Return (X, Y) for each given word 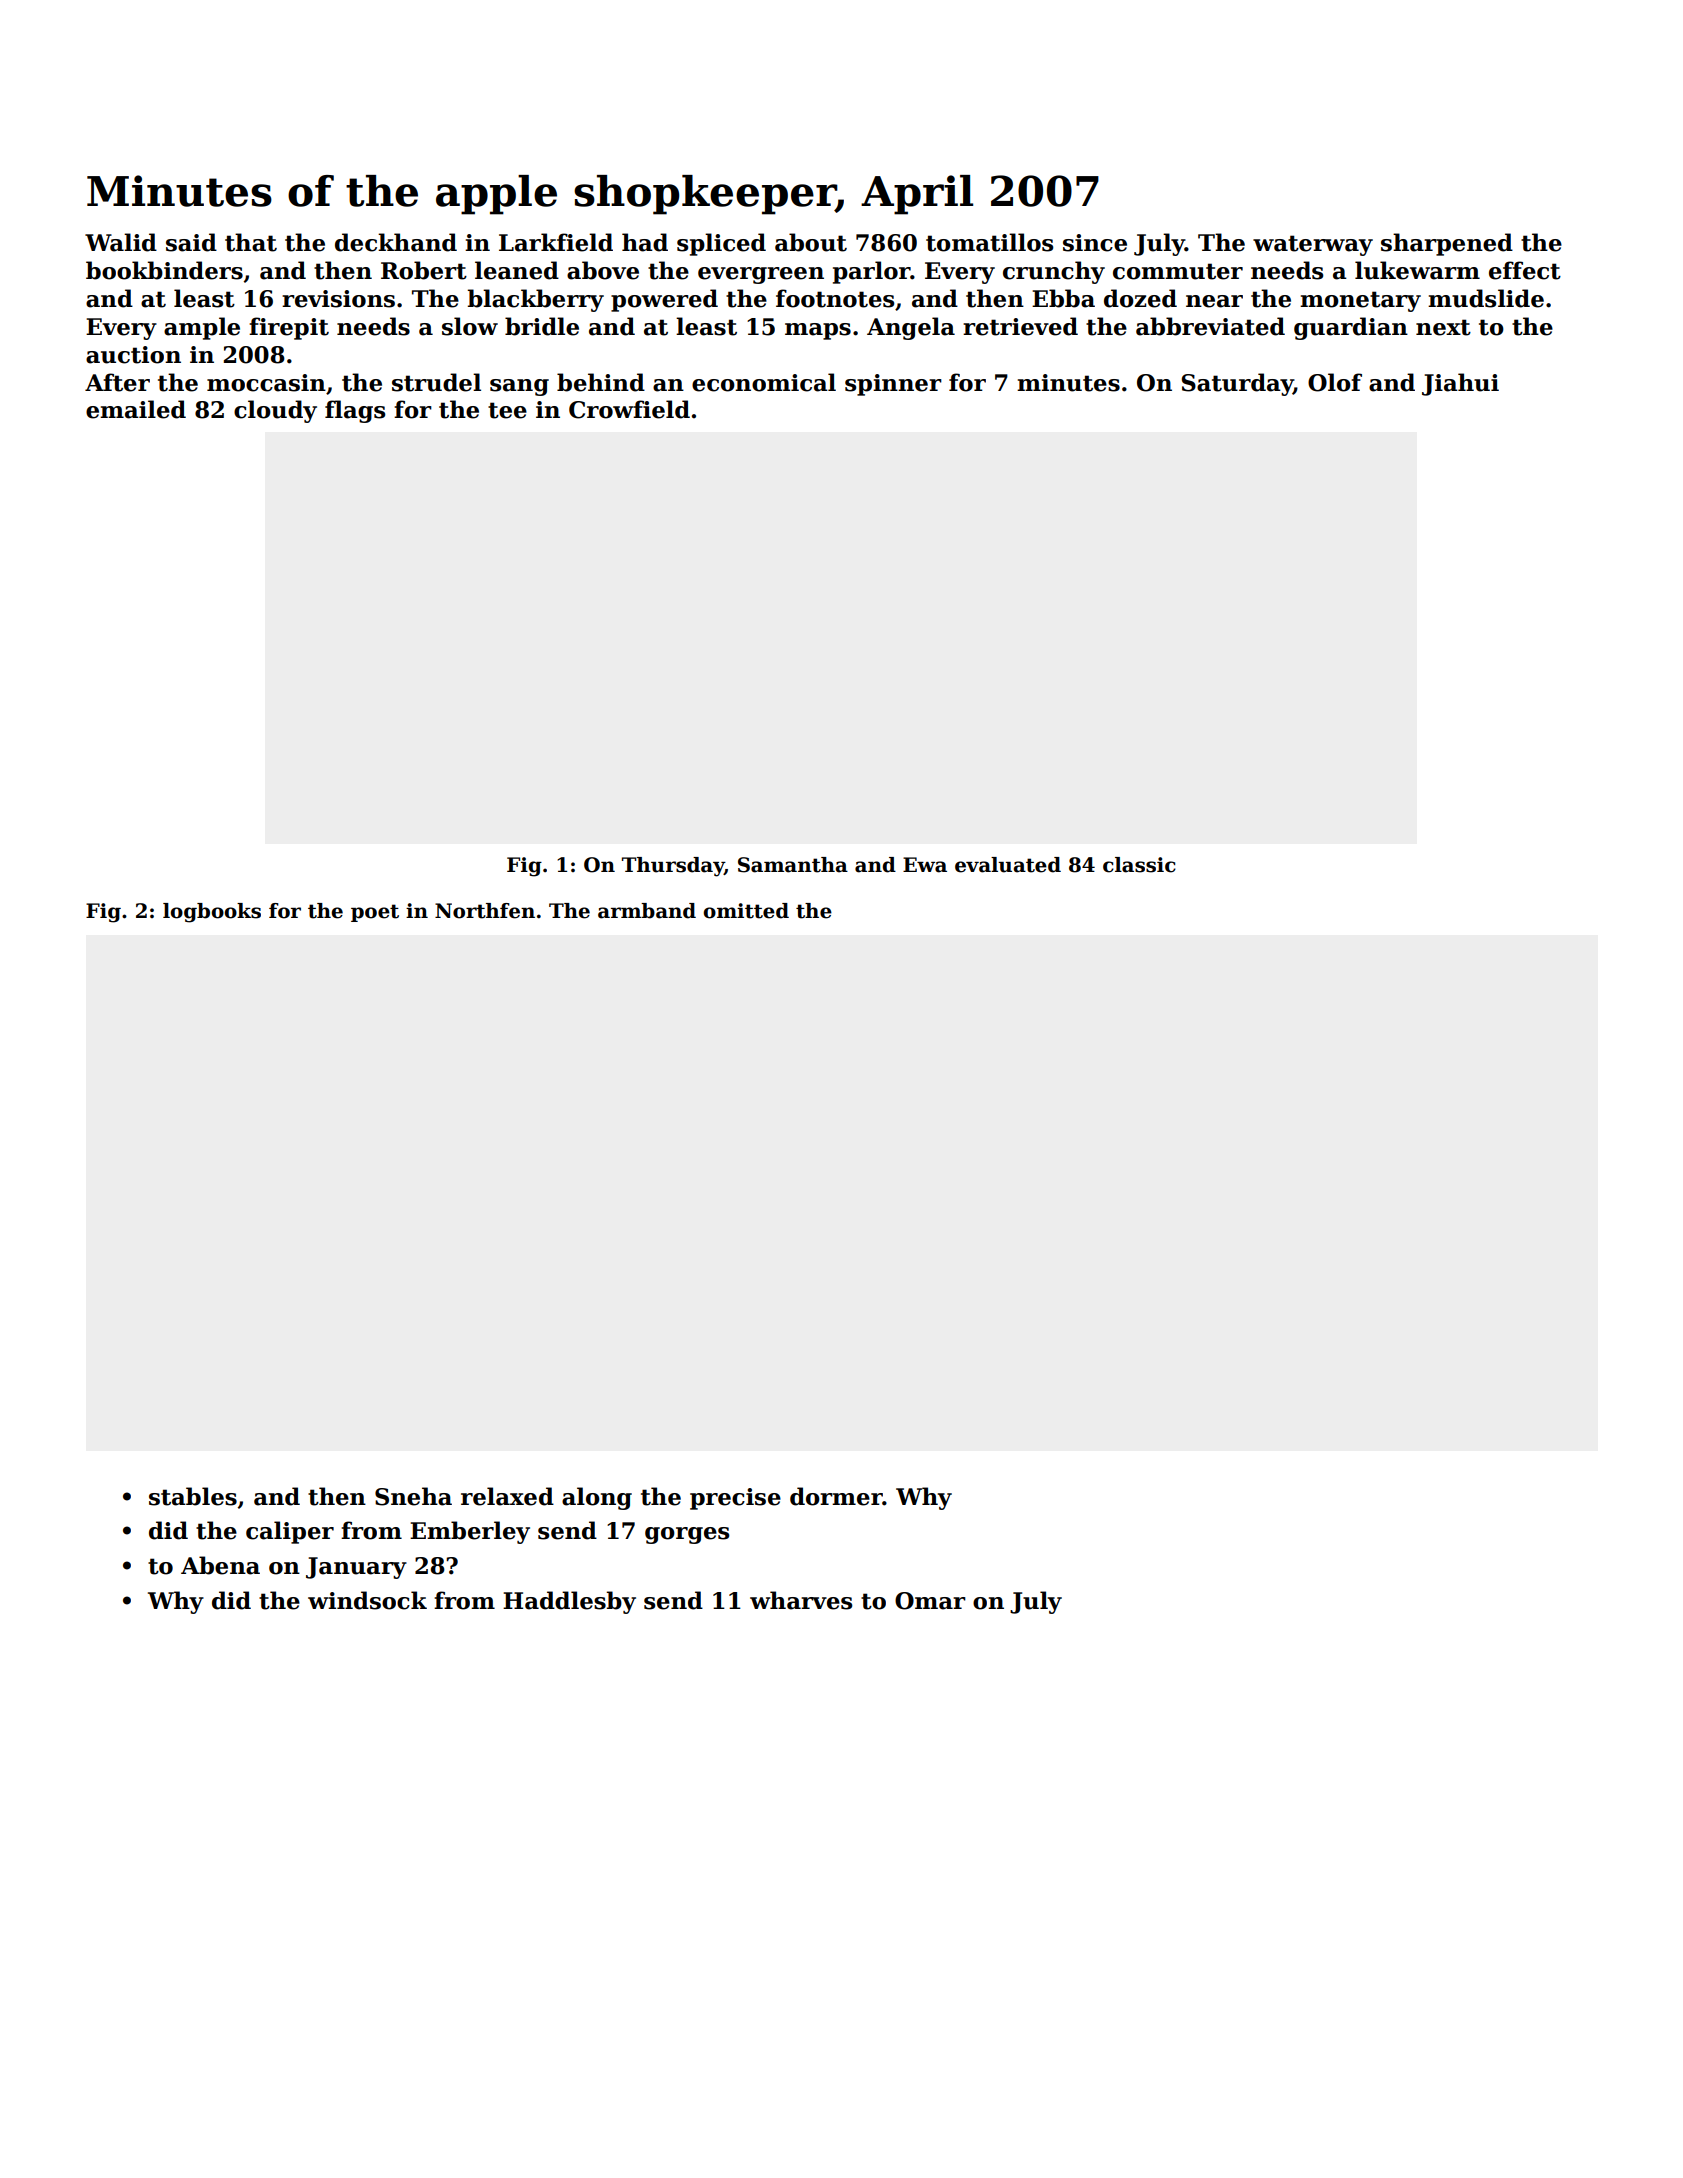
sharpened (1447, 244)
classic (1139, 865)
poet (375, 913)
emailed (136, 409)
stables (193, 1496)
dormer (836, 1496)
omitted (746, 911)
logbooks (212, 913)
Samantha (793, 865)
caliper (290, 1532)
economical (764, 382)
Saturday (1237, 384)
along (597, 1498)
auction (133, 355)
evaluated (1008, 865)
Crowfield (629, 409)
